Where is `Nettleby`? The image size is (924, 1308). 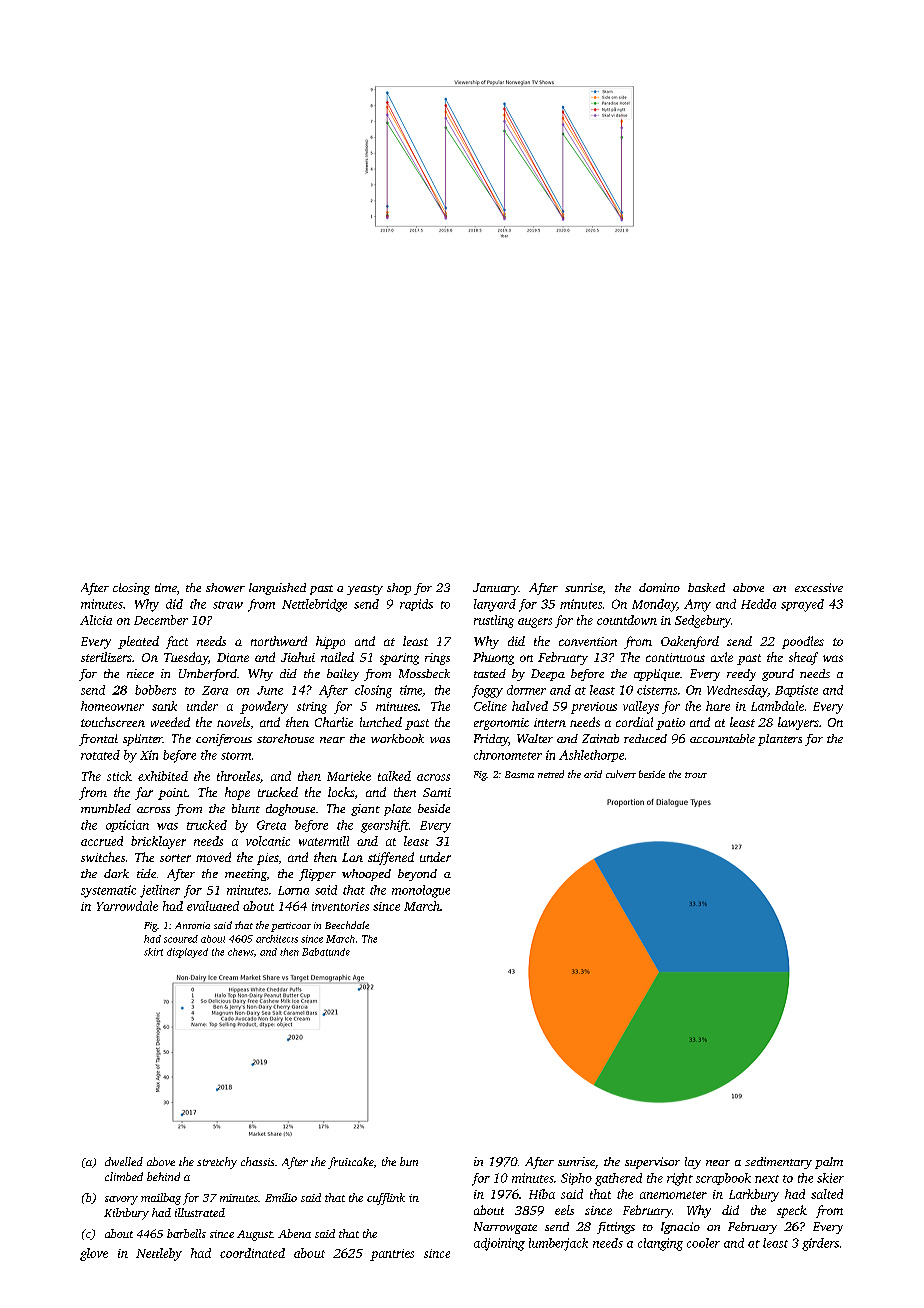
Nettleby is located at coordinates (159, 1254).
